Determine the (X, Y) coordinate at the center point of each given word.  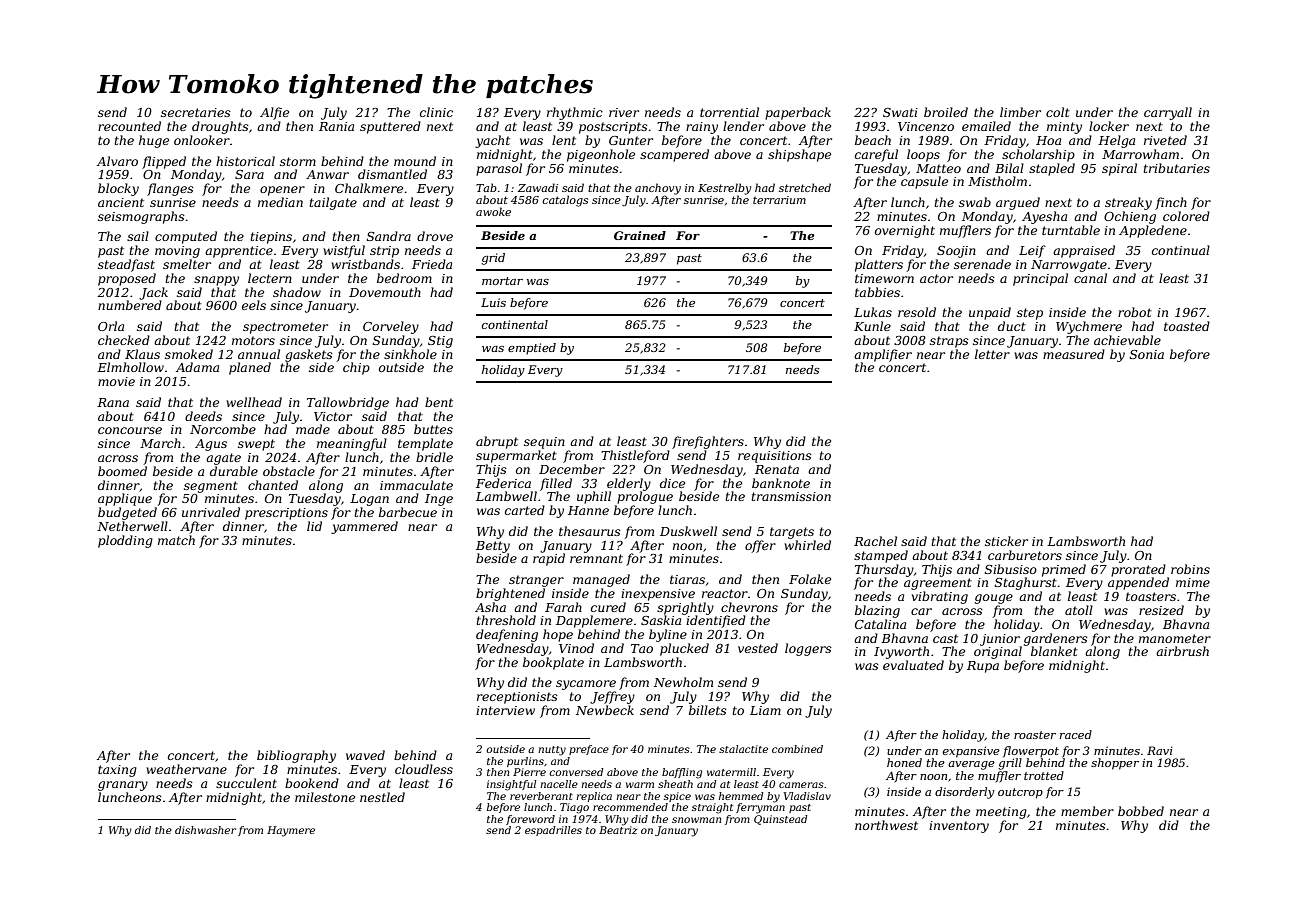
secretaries (196, 112)
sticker (1006, 541)
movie (116, 381)
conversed (576, 772)
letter (992, 354)
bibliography (296, 756)
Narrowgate (1069, 266)
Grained (640, 235)
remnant (596, 558)
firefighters (708, 442)
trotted (1044, 775)
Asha (490, 607)
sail (138, 236)
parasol (499, 169)
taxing (117, 771)
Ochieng (1130, 217)
